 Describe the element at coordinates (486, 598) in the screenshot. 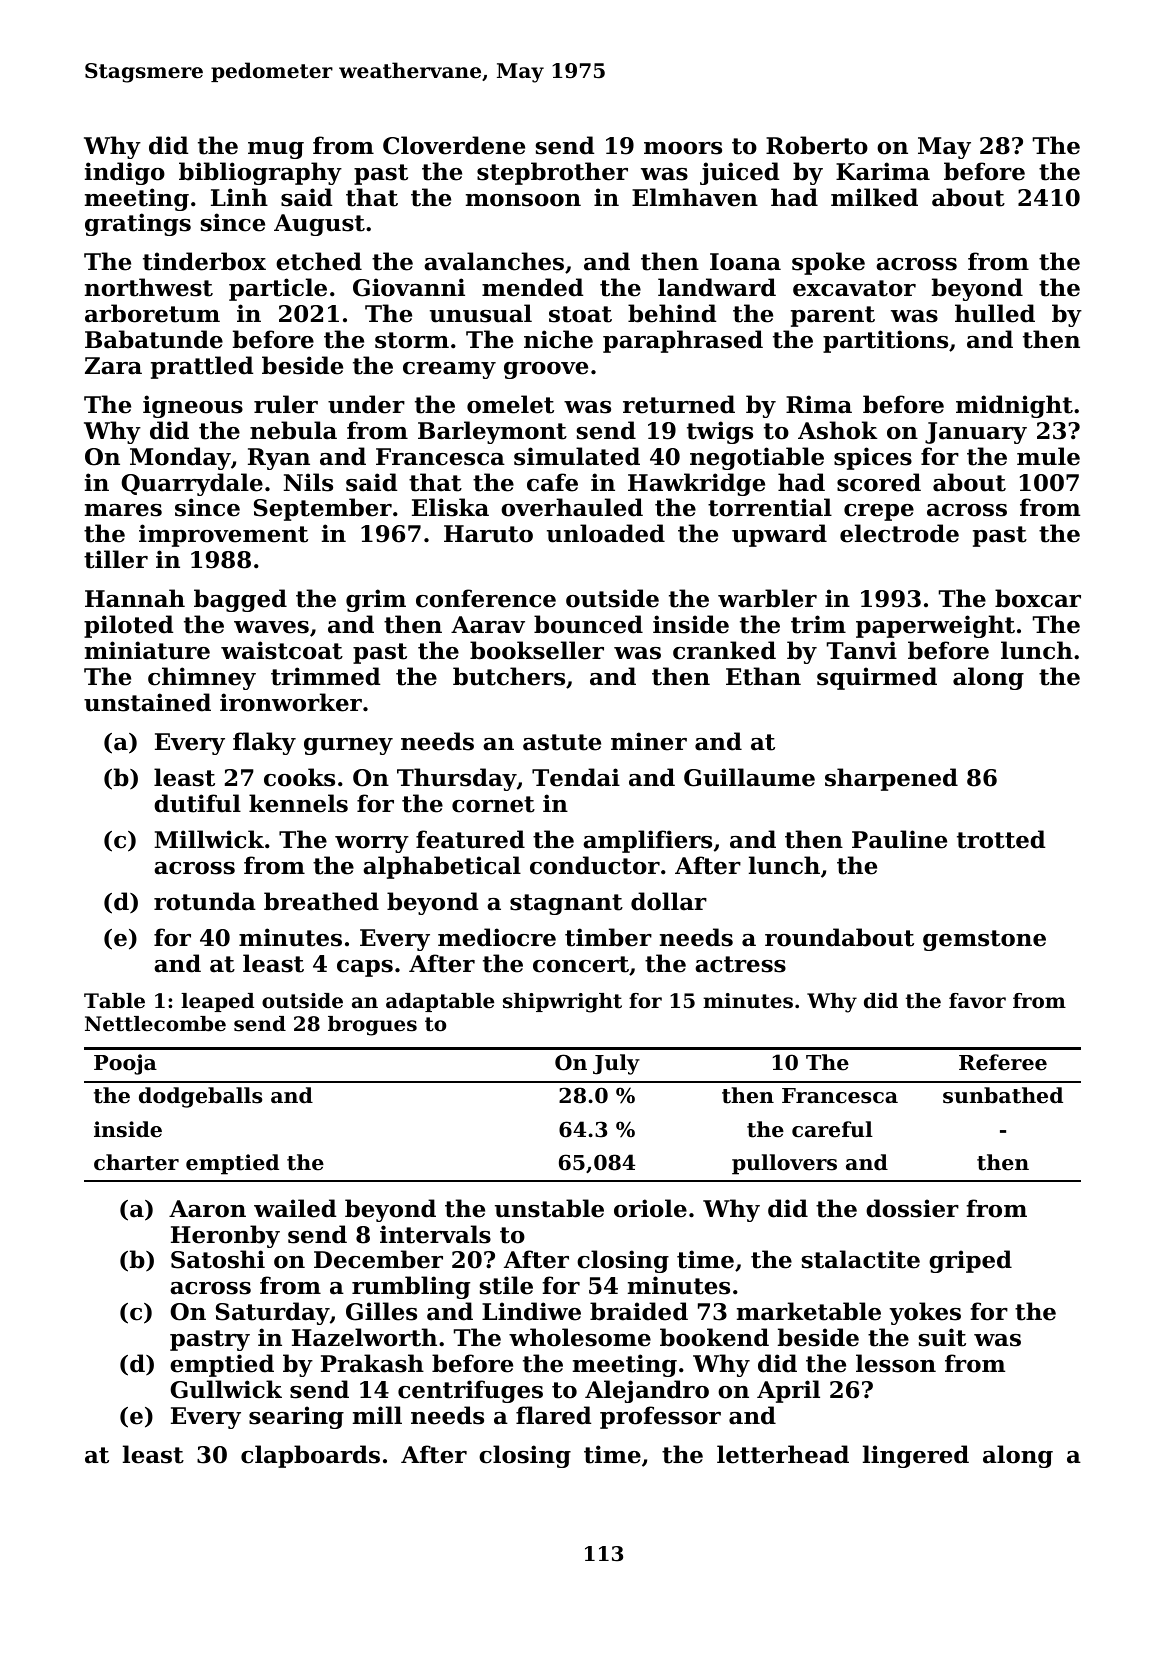

I see `conference` at that location.
